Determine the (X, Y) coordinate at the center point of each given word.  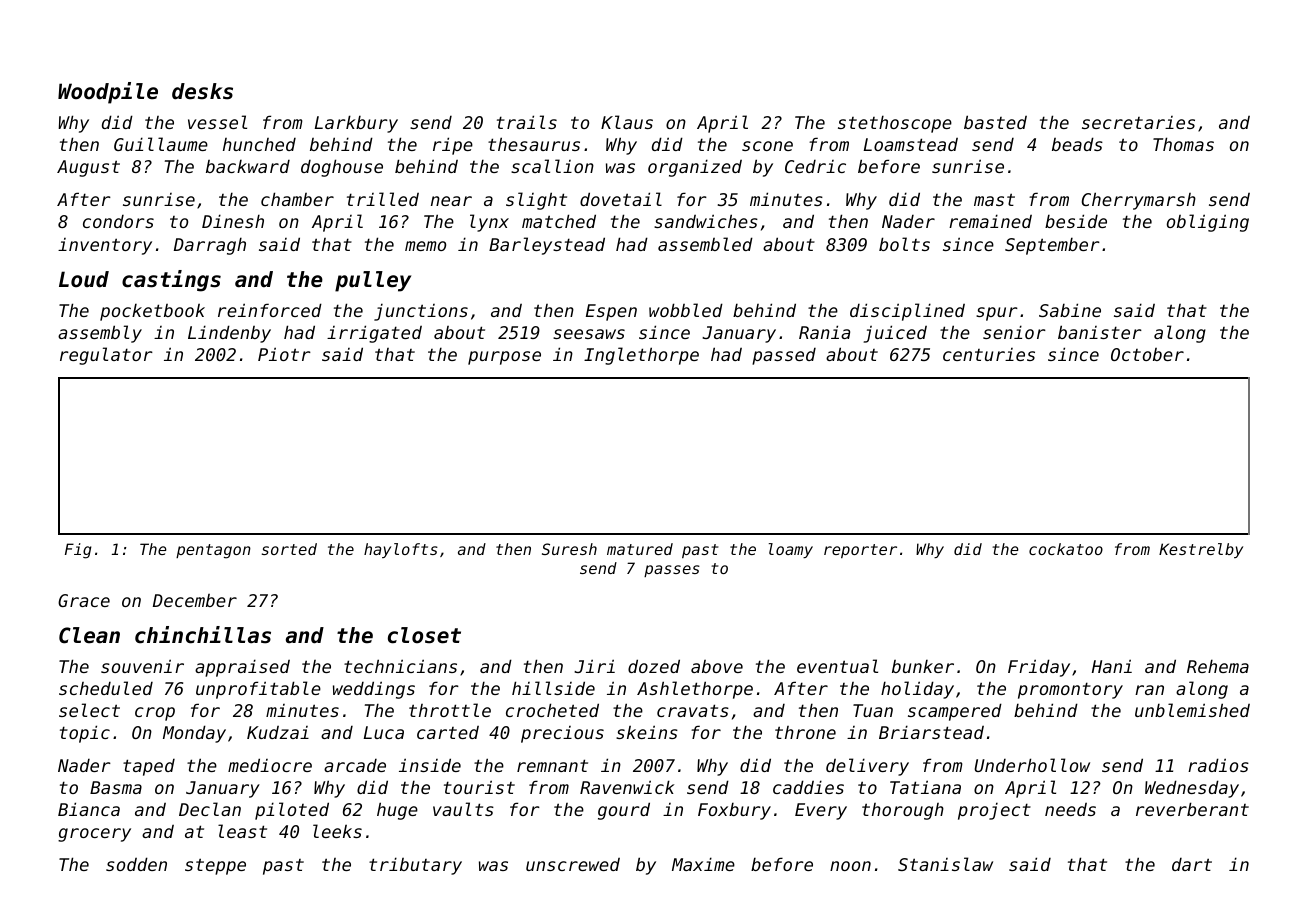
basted (995, 122)
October (1147, 354)
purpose (504, 358)
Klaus (627, 122)
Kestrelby (1201, 550)
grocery (94, 835)
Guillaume (161, 144)
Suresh (569, 549)
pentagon (213, 551)
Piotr (284, 354)
